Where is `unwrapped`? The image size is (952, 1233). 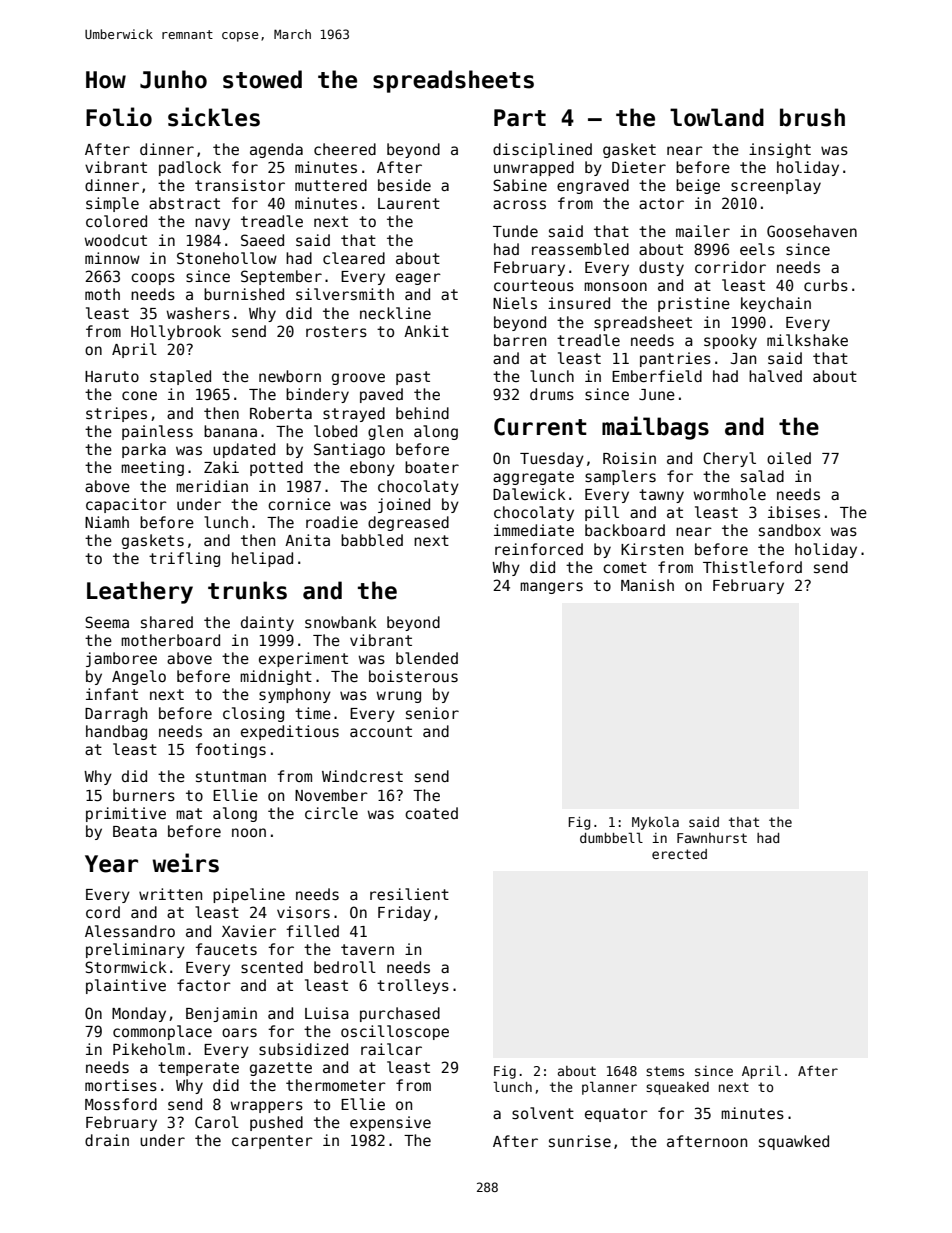
unwrapped is located at coordinates (534, 168).
